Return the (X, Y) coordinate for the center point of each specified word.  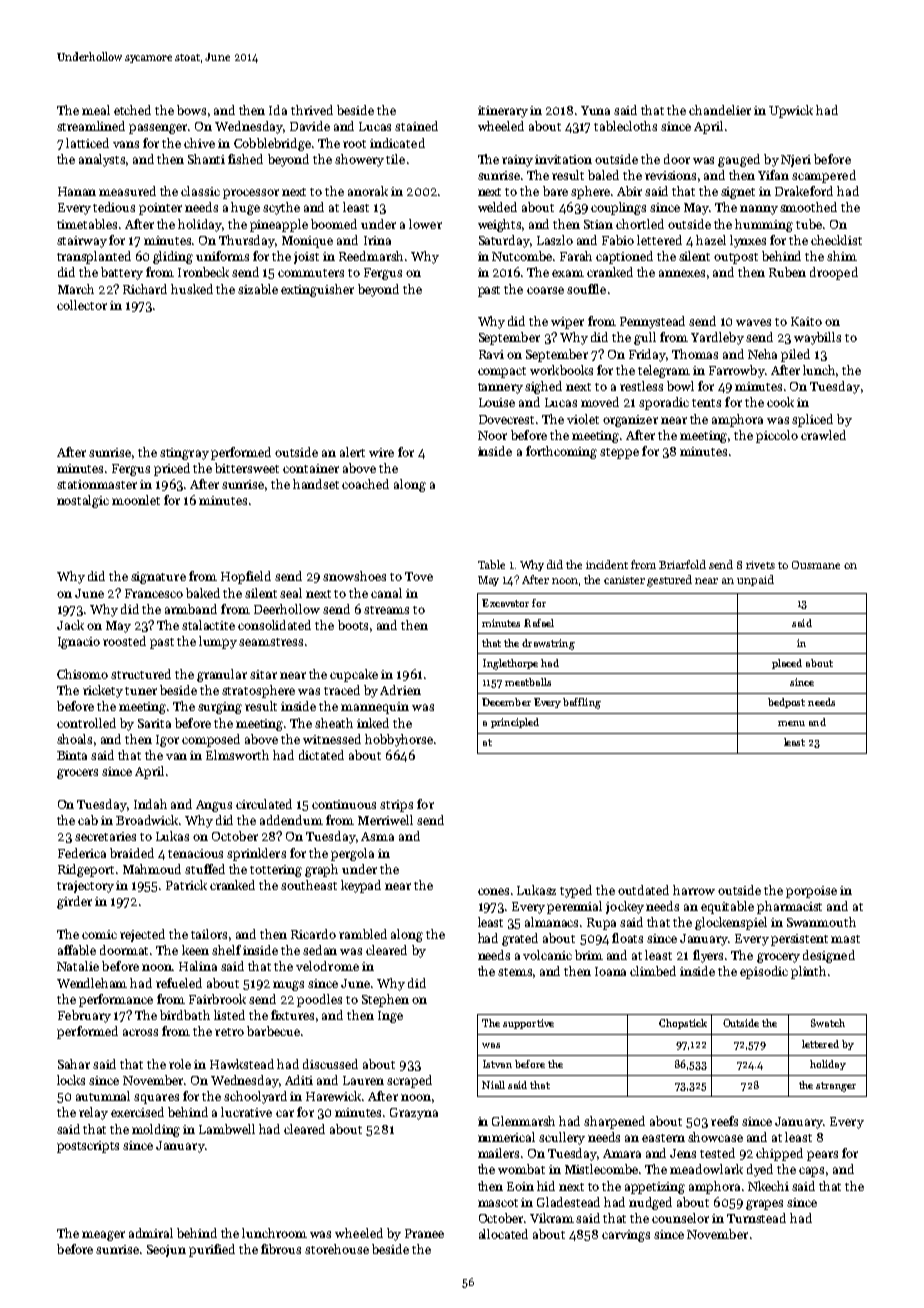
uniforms (222, 256)
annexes (682, 273)
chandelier (720, 110)
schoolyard (255, 1097)
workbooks (561, 370)
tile (395, 159)
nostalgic (83, 501)
